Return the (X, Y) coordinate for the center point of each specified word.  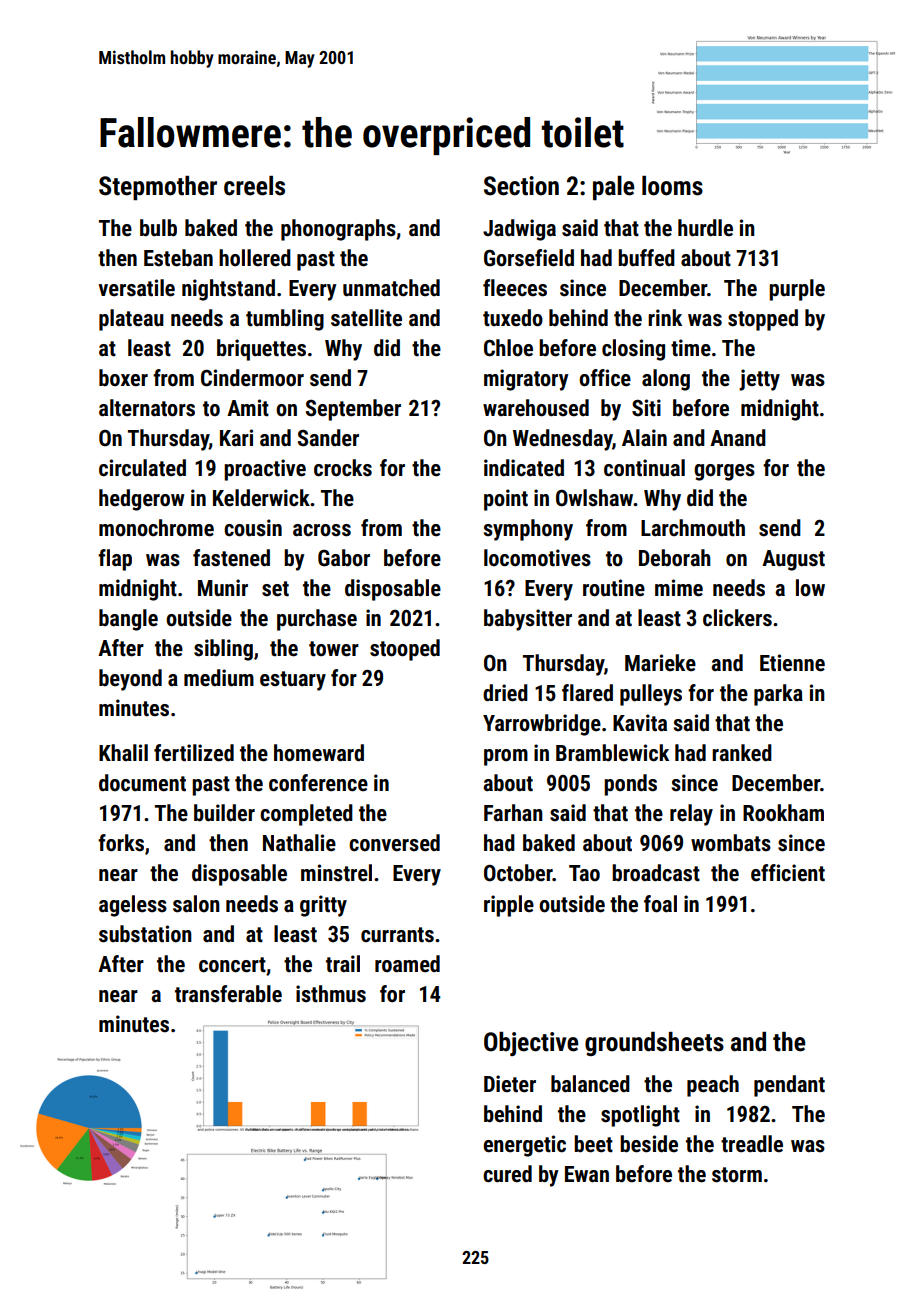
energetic (525, 1146)
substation (145, 934)
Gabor (344, 558)
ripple (509, 906)
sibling (223, 650)
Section (521, 186)
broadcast (656, 873)
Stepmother (158, 188)
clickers (737, 618)
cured (507, 1174)
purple (797, 290)
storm (737, 1175)
